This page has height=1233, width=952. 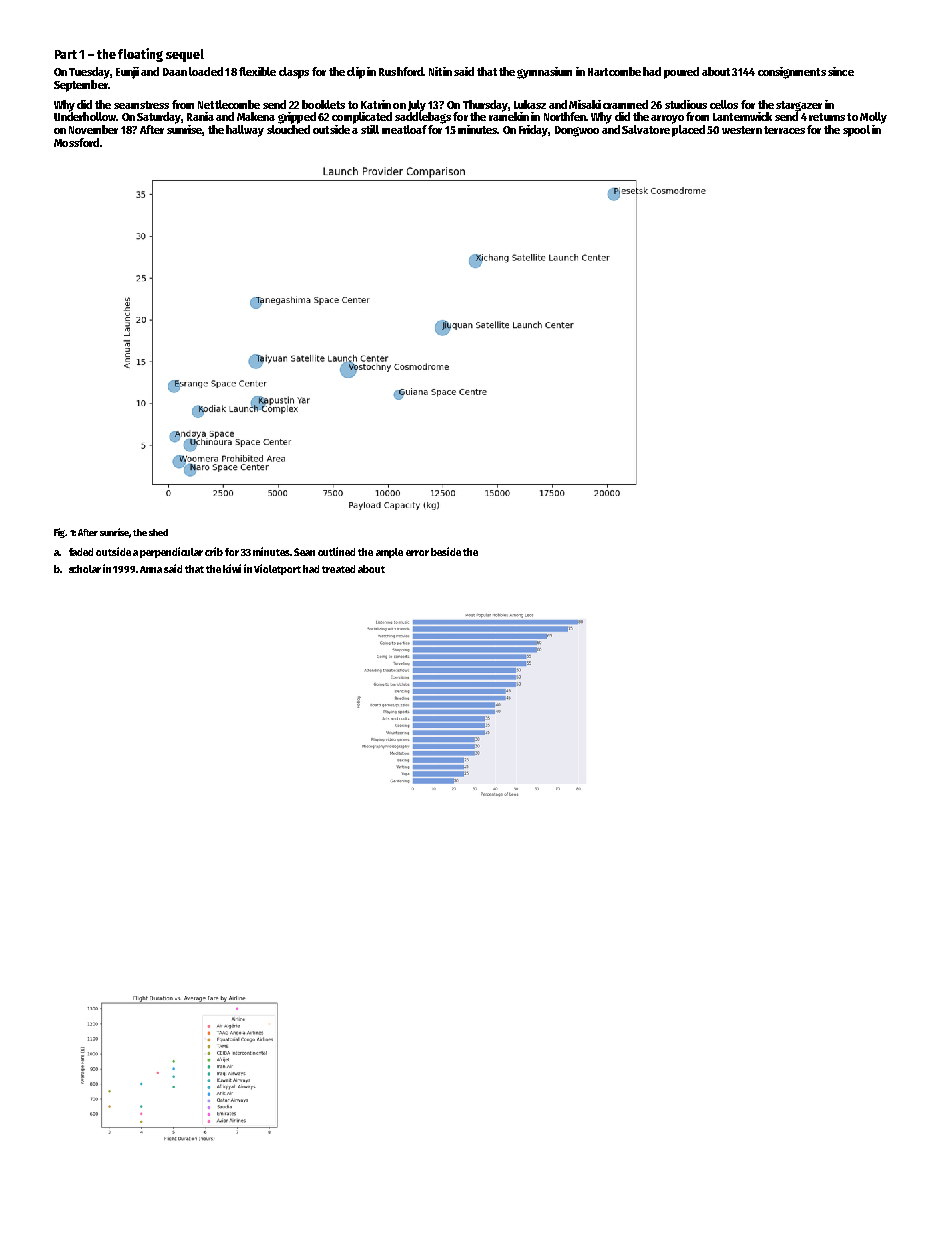 I want to click on outlined, so click(x=336, y=551).
